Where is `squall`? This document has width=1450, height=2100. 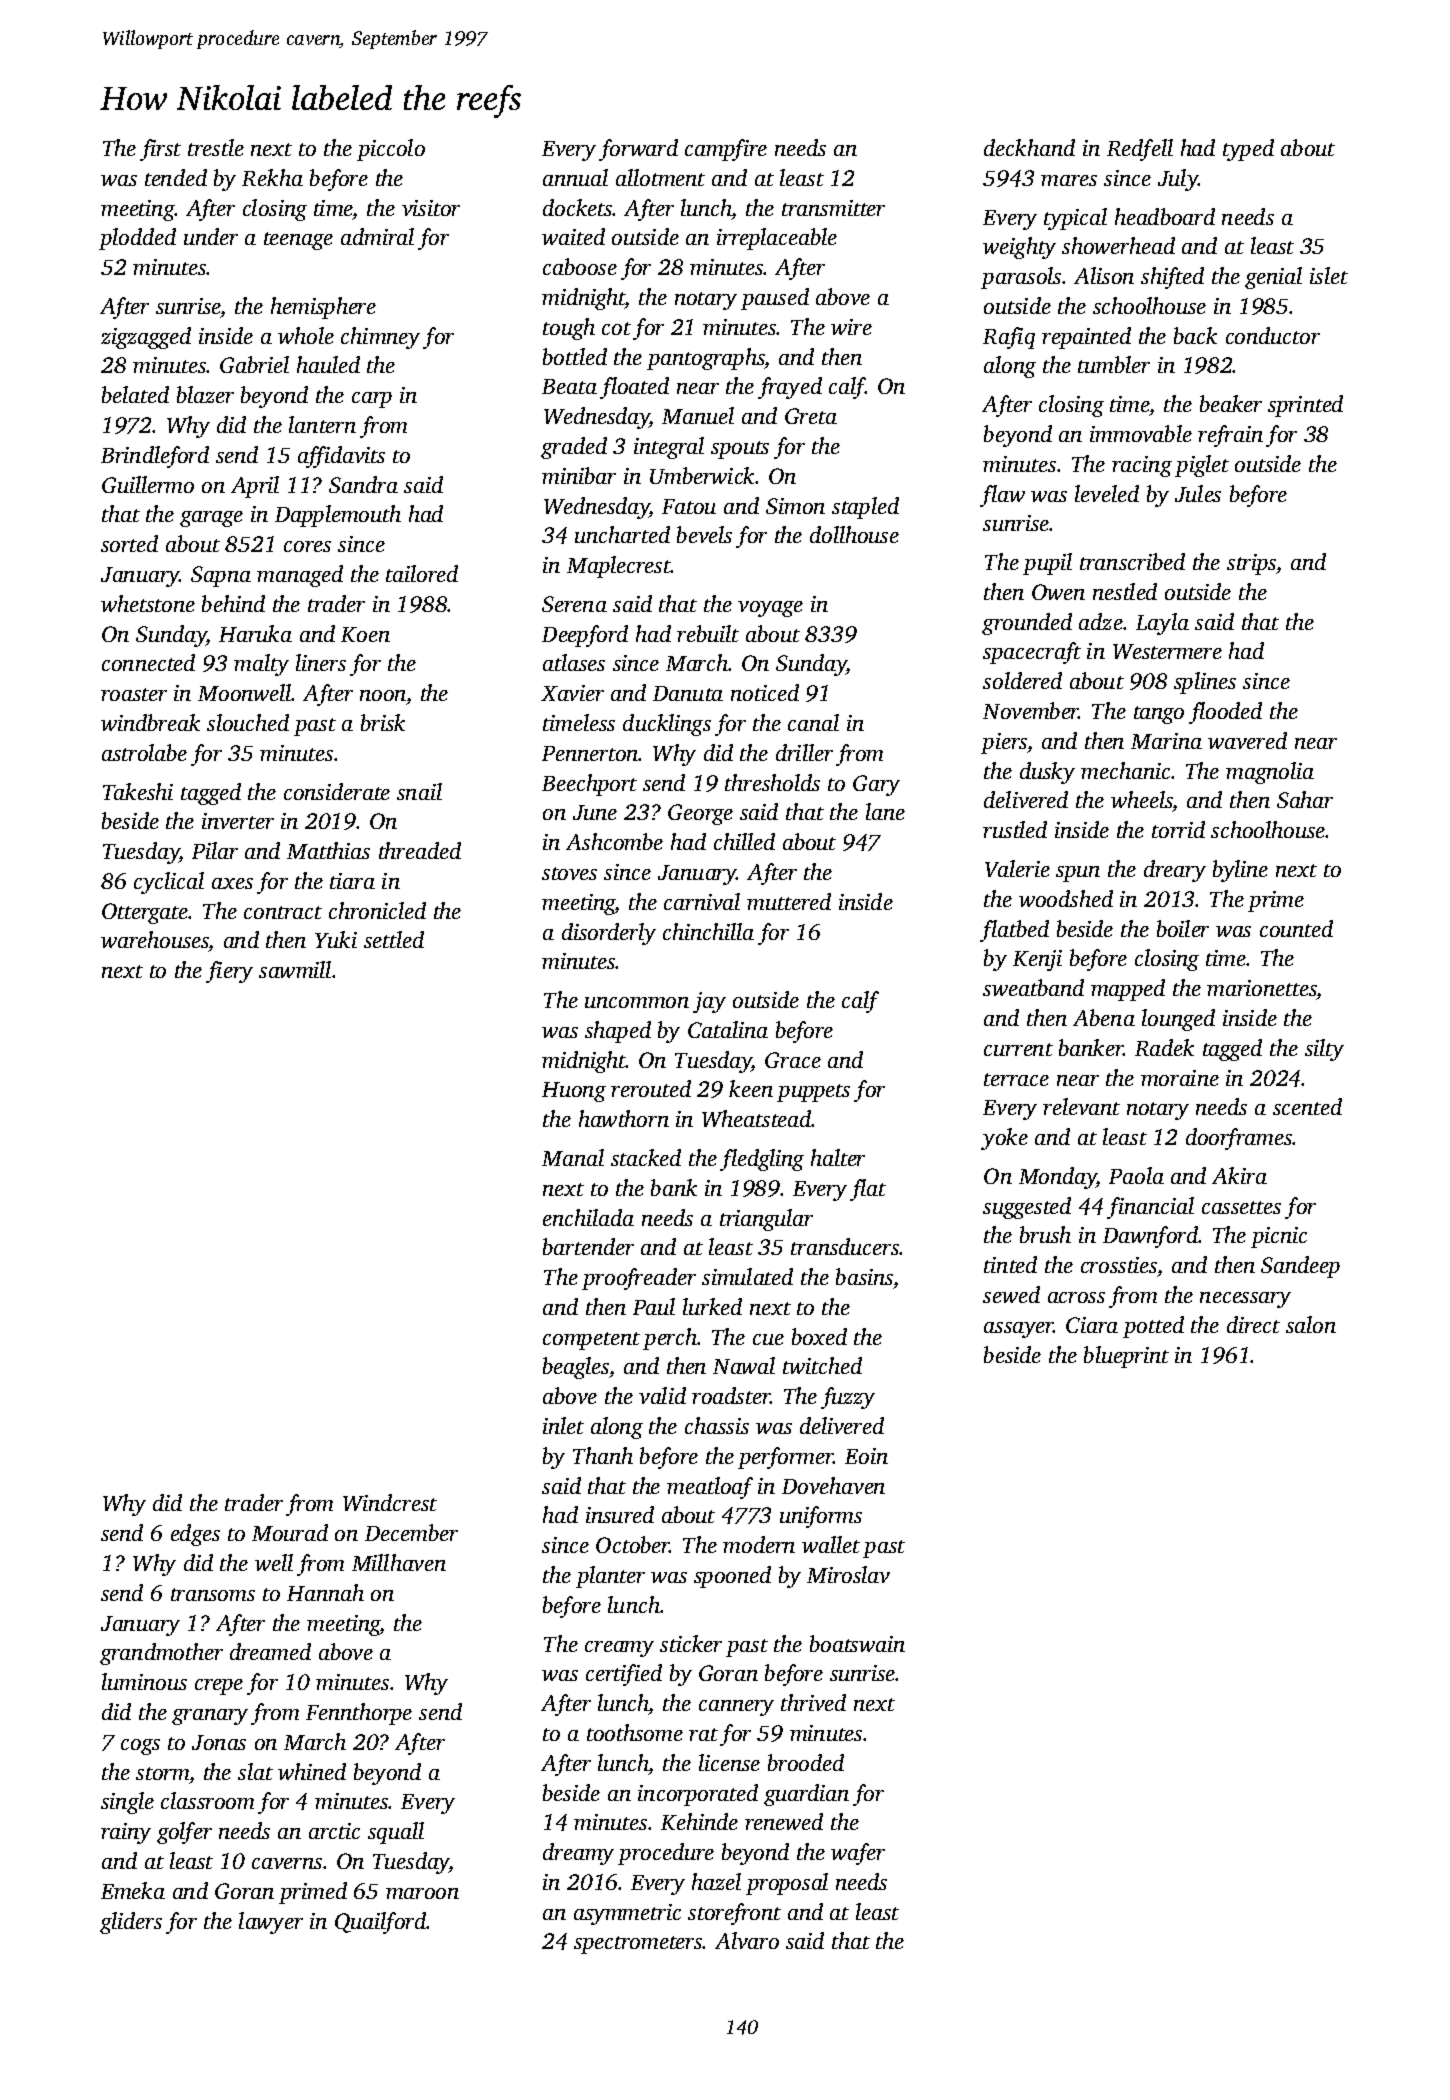
squall is located at coordinates (396, 1833).
